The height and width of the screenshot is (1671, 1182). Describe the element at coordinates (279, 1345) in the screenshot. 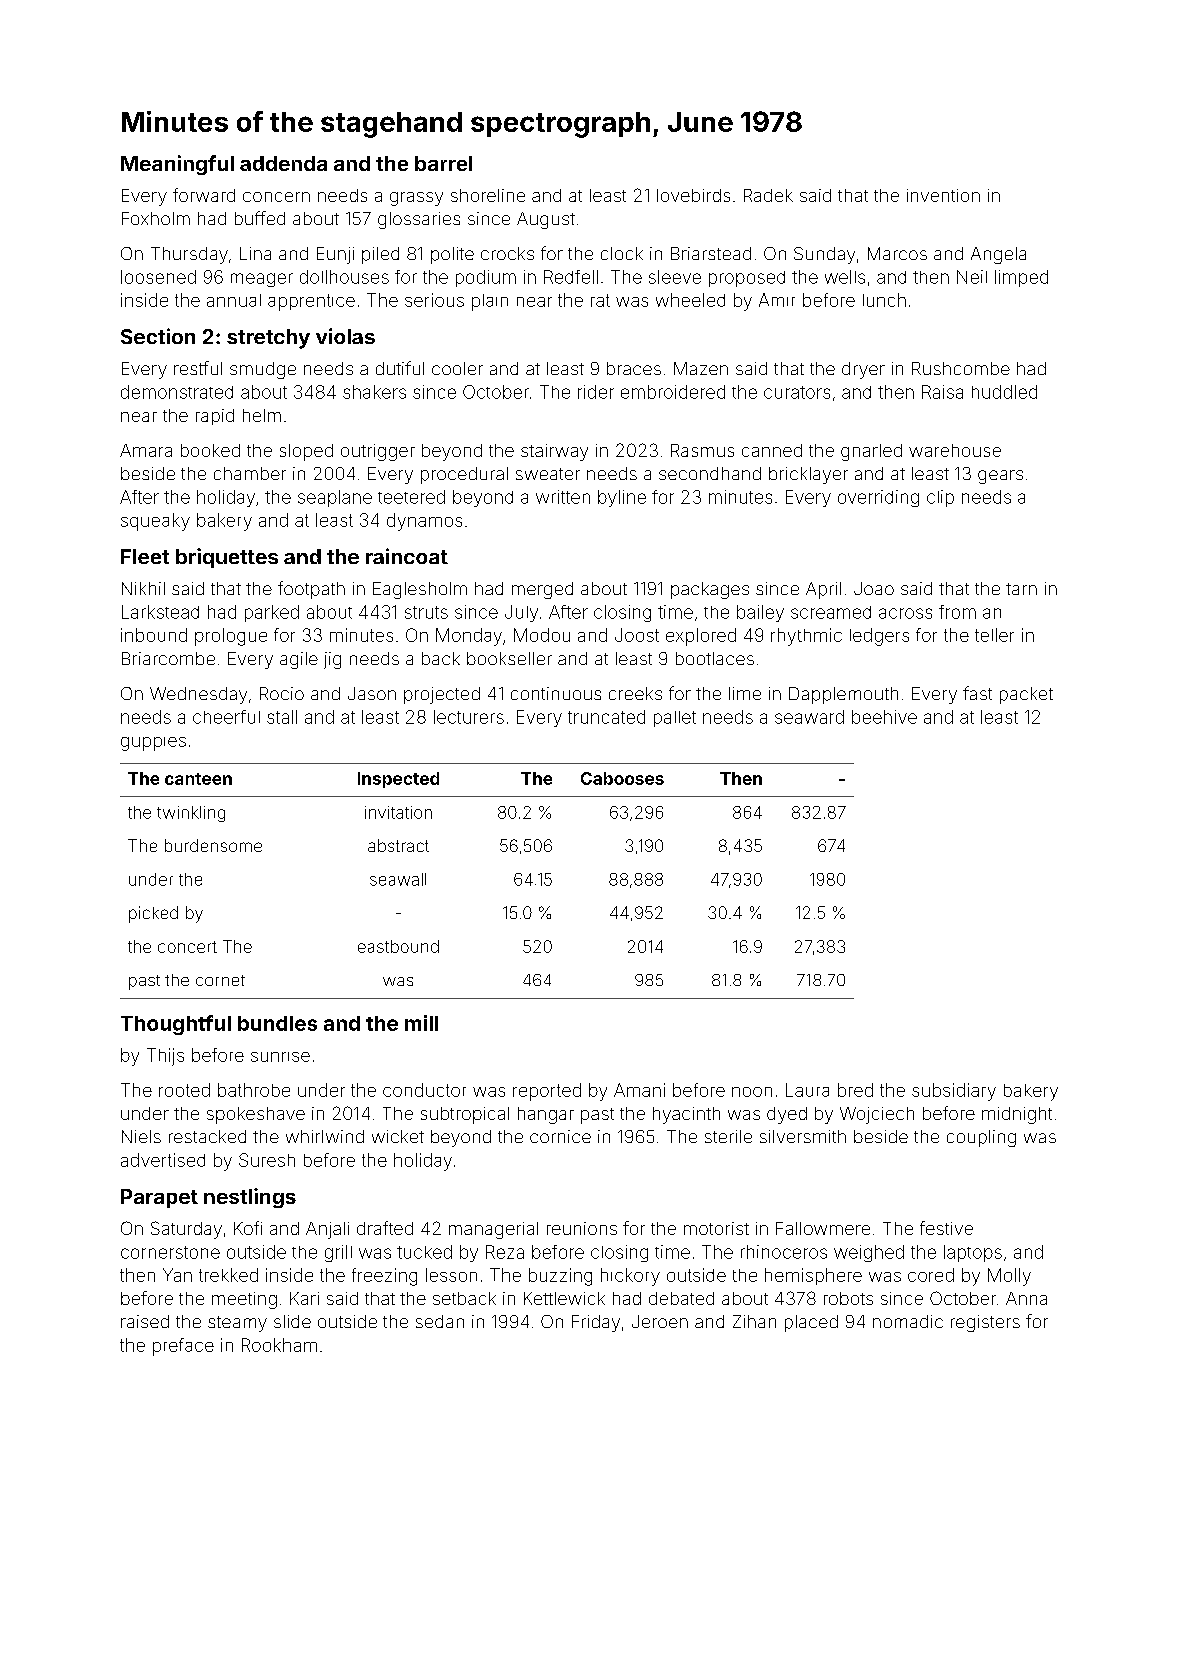

I see `Rookham` at that location.
